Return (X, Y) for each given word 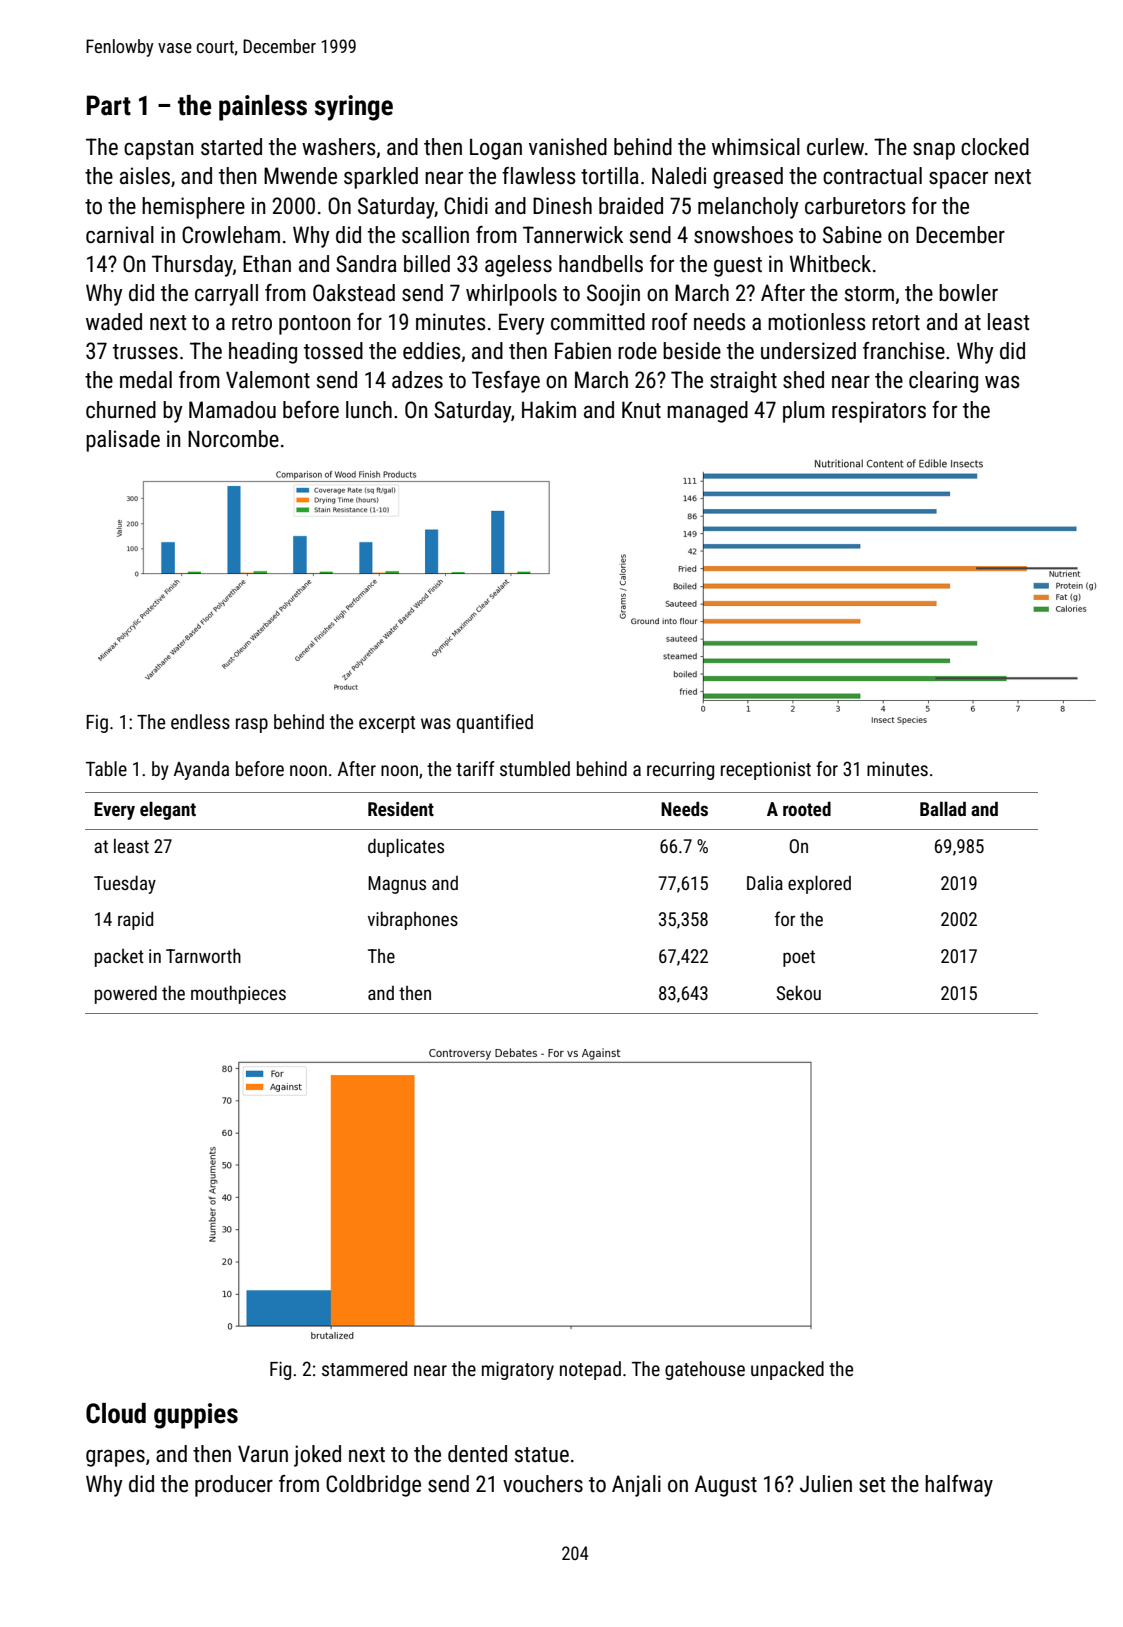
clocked (995, 147)
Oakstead (354, 293)
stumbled (535, 768)
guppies (196, 1416)
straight (743, 382)
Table (106, 768)
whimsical (756, 147)
